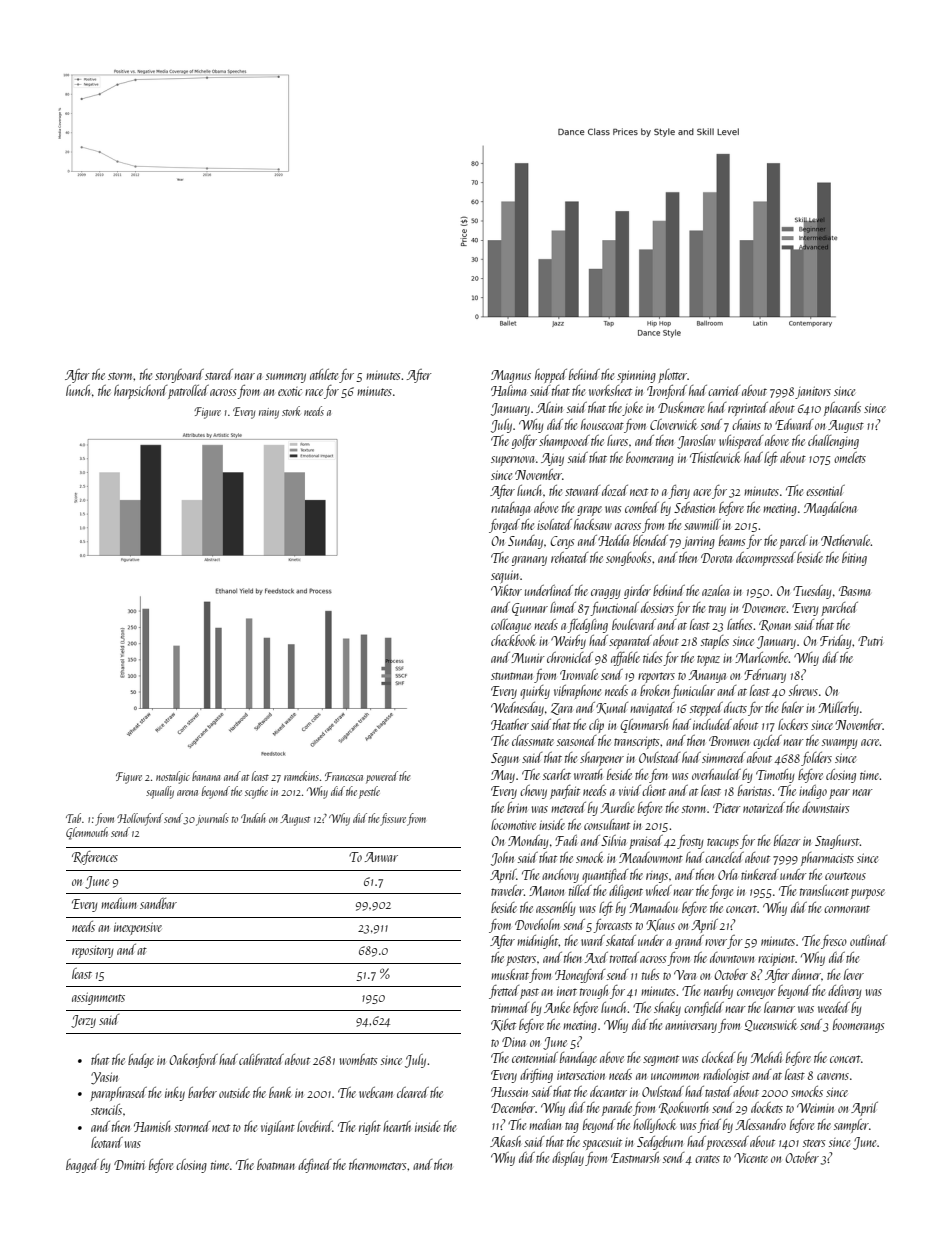  What do you see at coordinates (551, 376) in the screenshot?
I see `hopped` at bounding box center [551, 376].
